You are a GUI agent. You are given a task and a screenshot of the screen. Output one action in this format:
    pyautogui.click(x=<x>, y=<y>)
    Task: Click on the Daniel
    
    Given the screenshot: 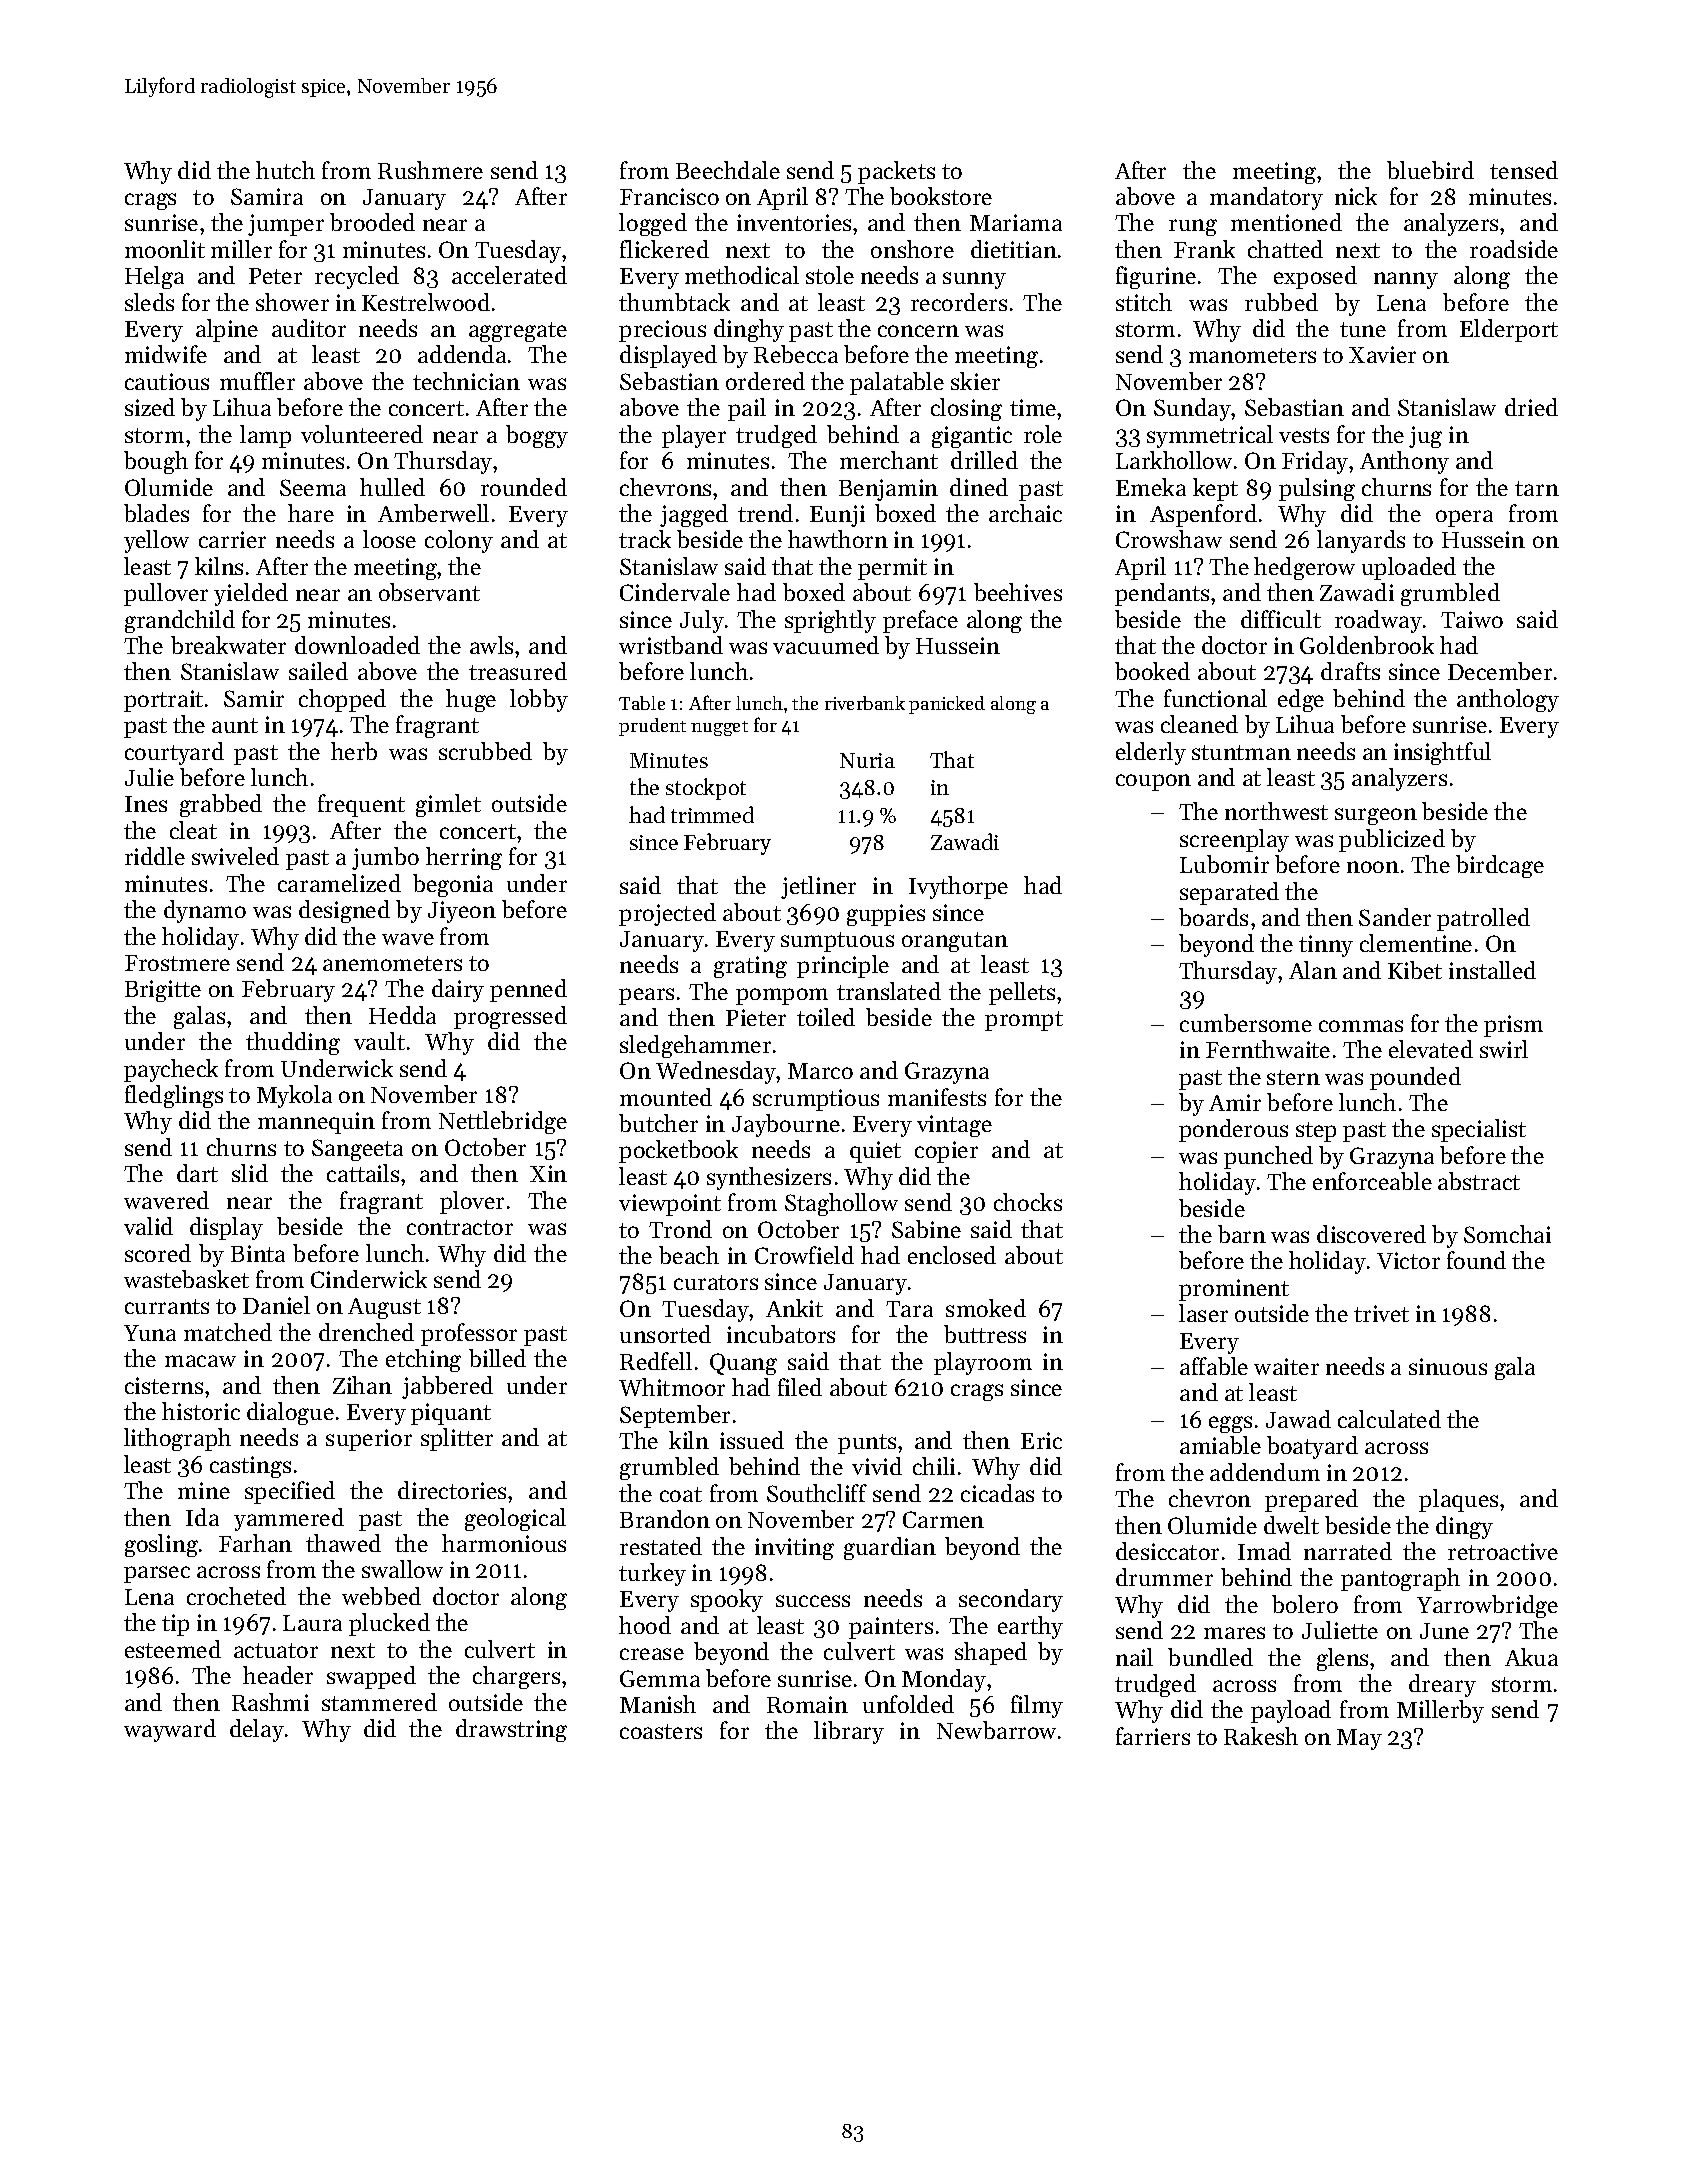 What is the action you would take?
    pyautogui.click(x=276, y=1305)
